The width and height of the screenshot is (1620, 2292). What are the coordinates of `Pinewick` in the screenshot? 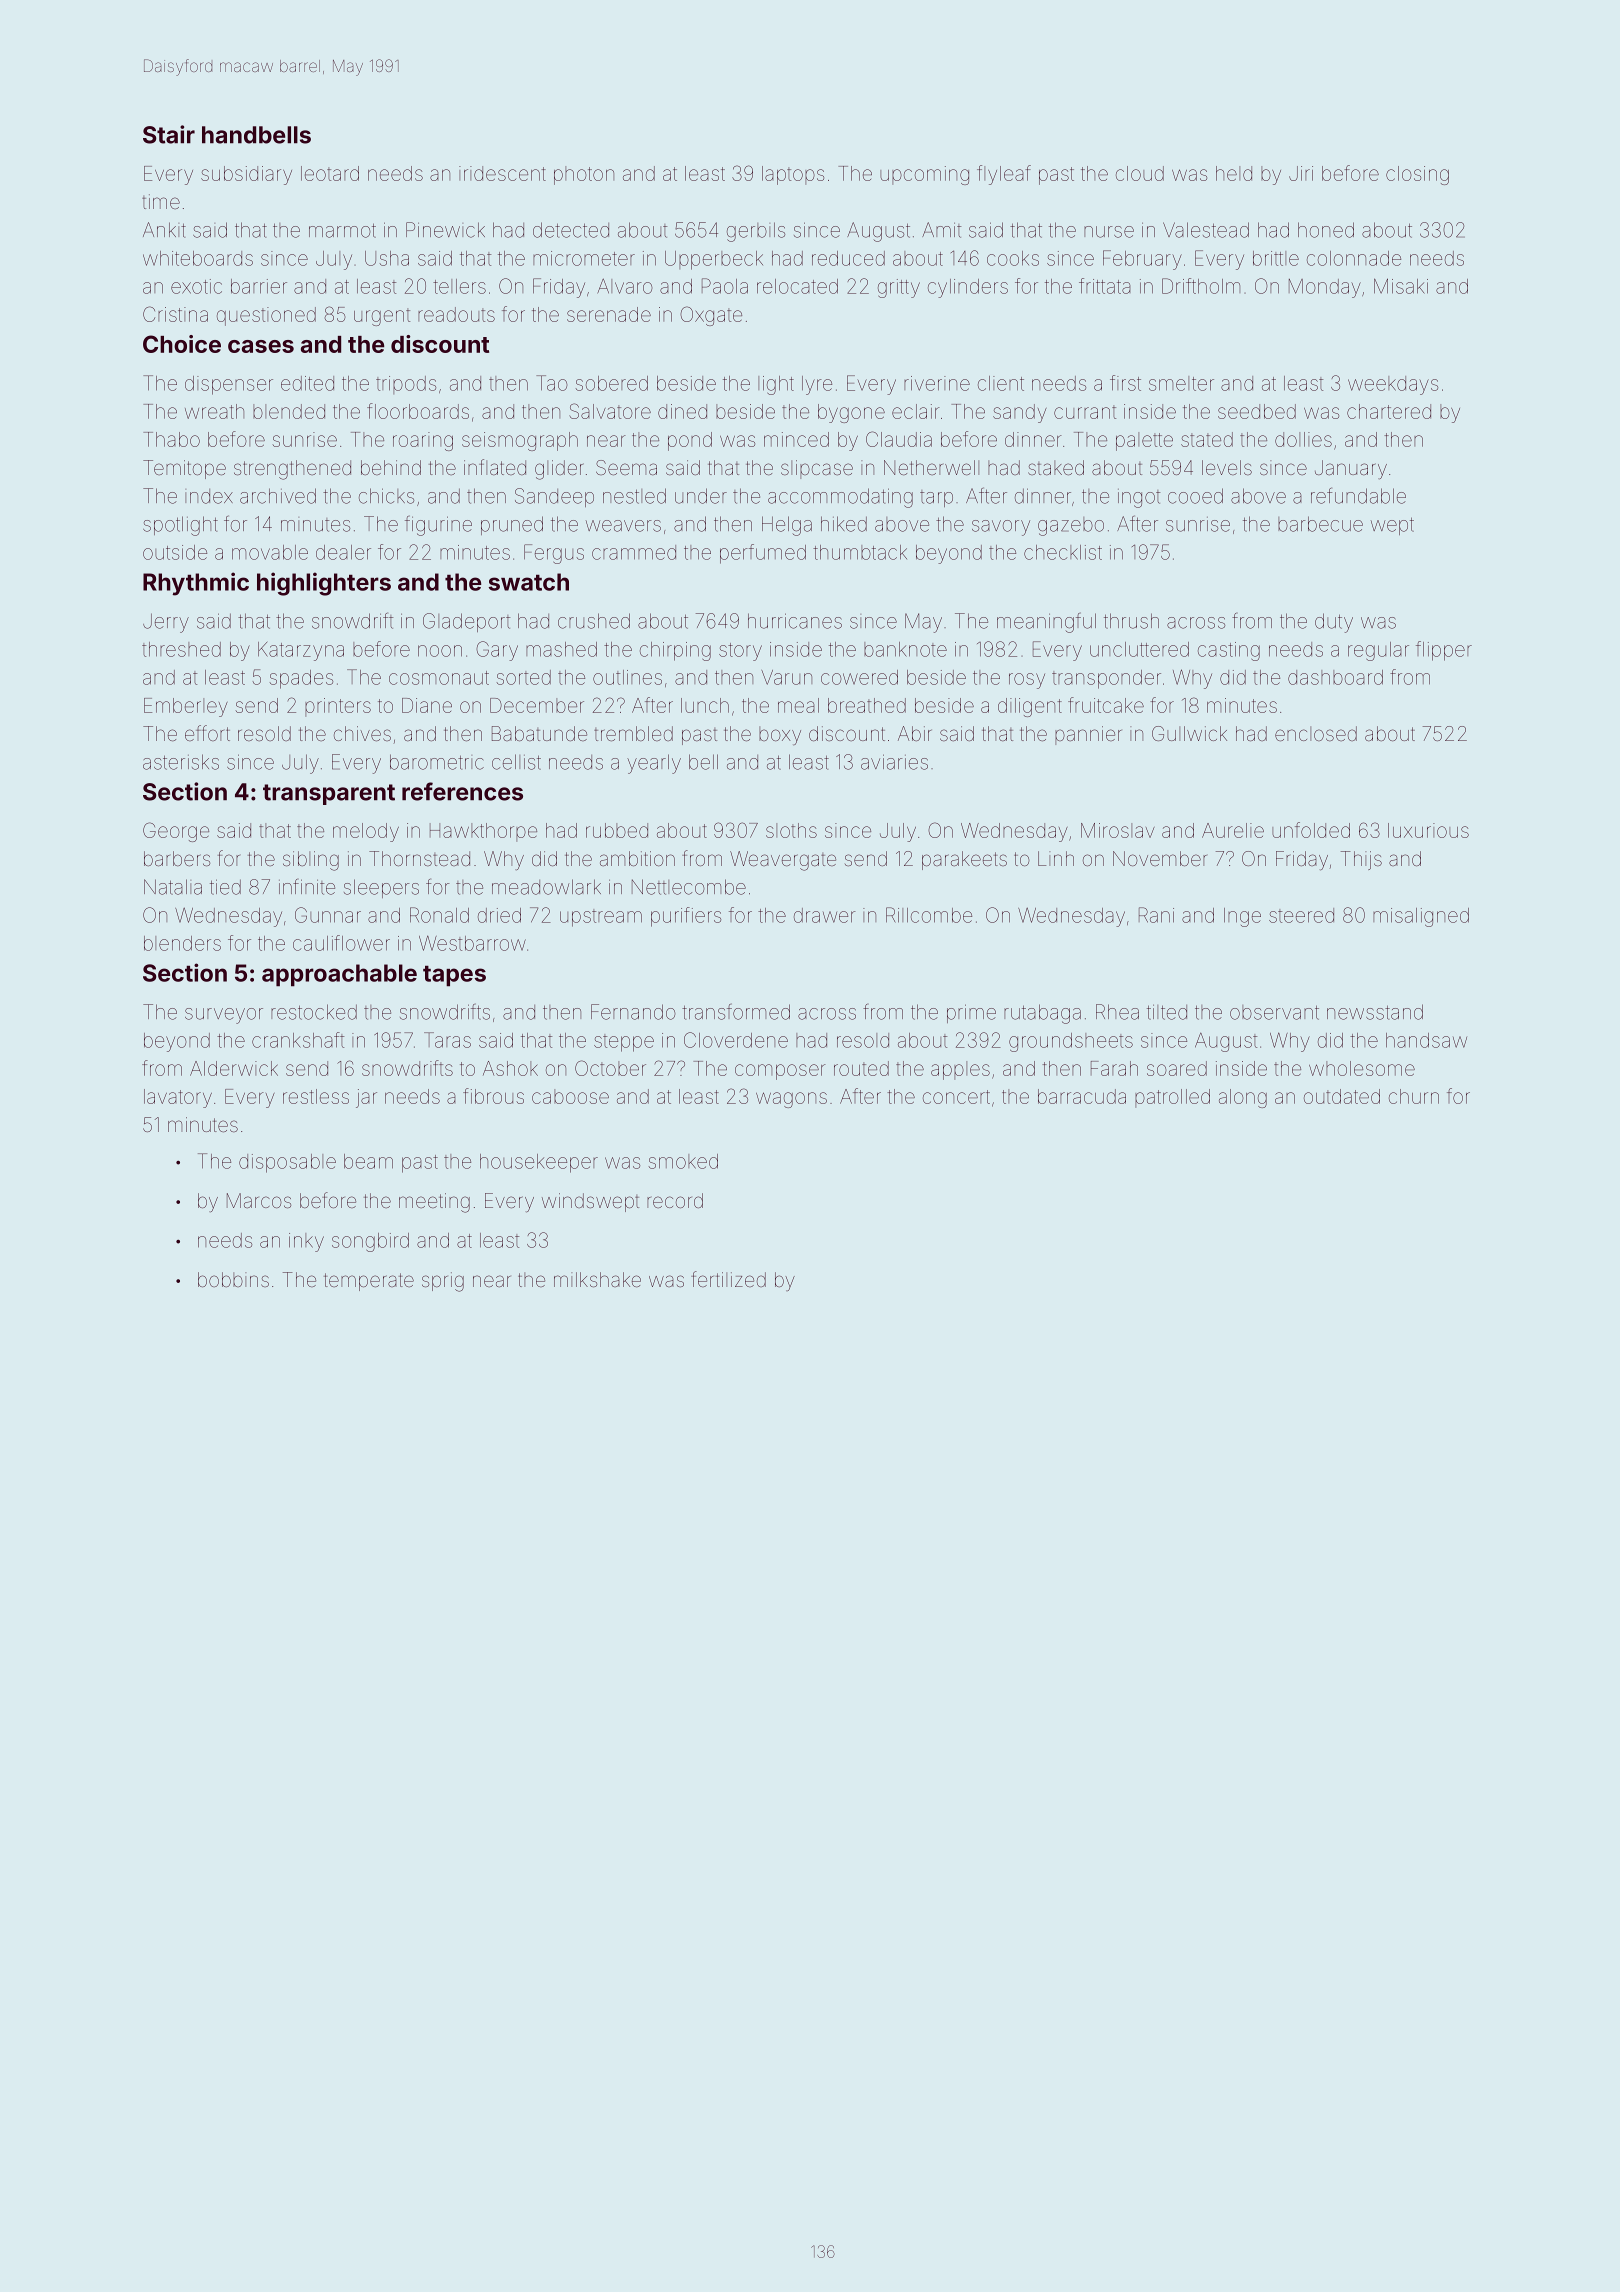 It's located at (445, 230).
